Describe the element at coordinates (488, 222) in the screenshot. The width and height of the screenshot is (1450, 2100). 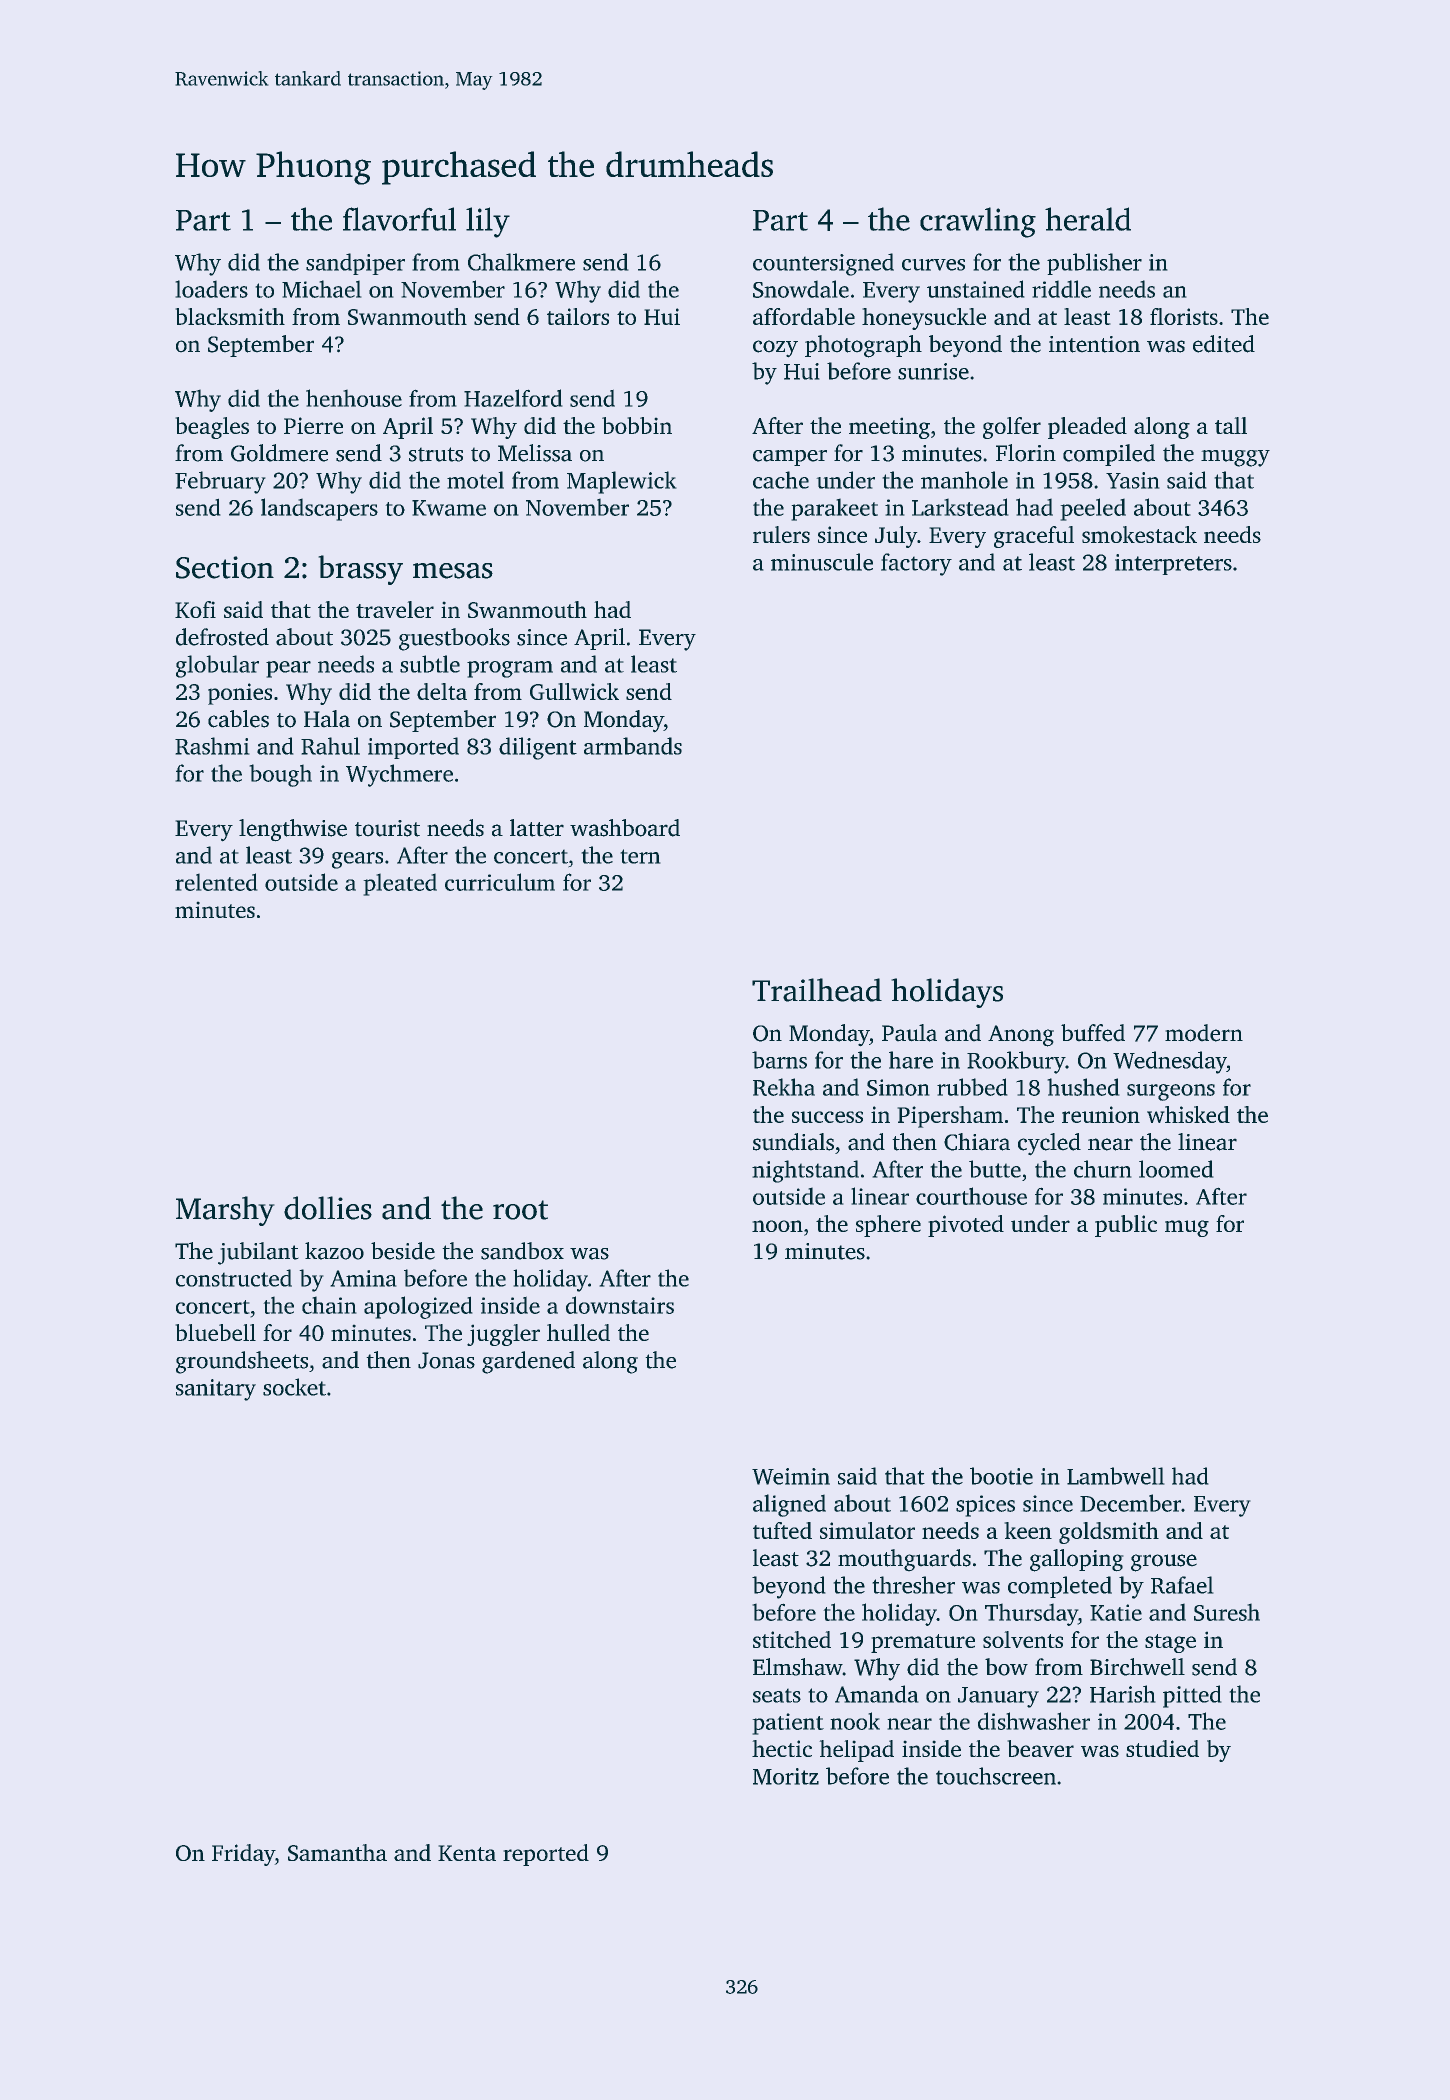
I see `lily` at that location.
